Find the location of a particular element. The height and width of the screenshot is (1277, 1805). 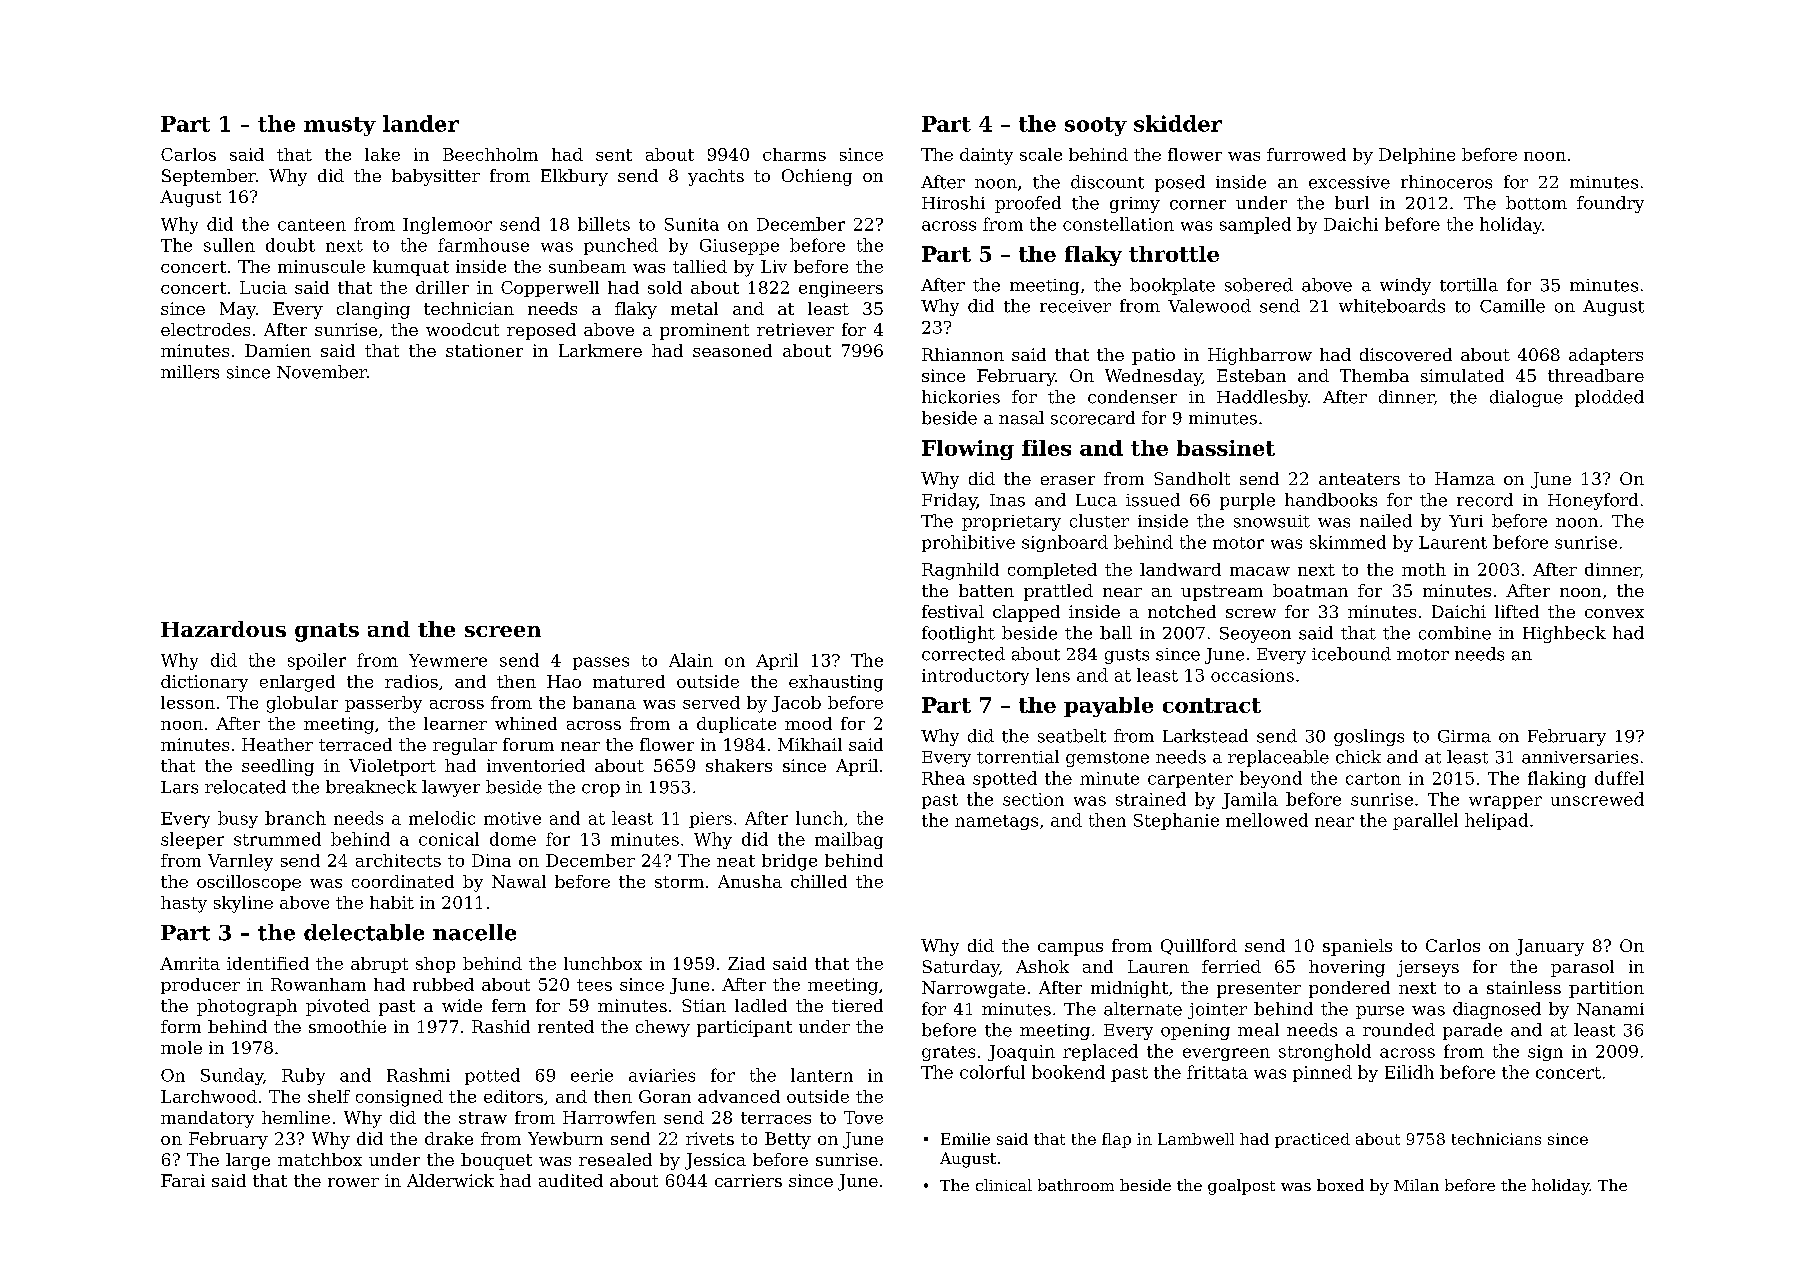

Damien is located at coordinates (278, 350).
